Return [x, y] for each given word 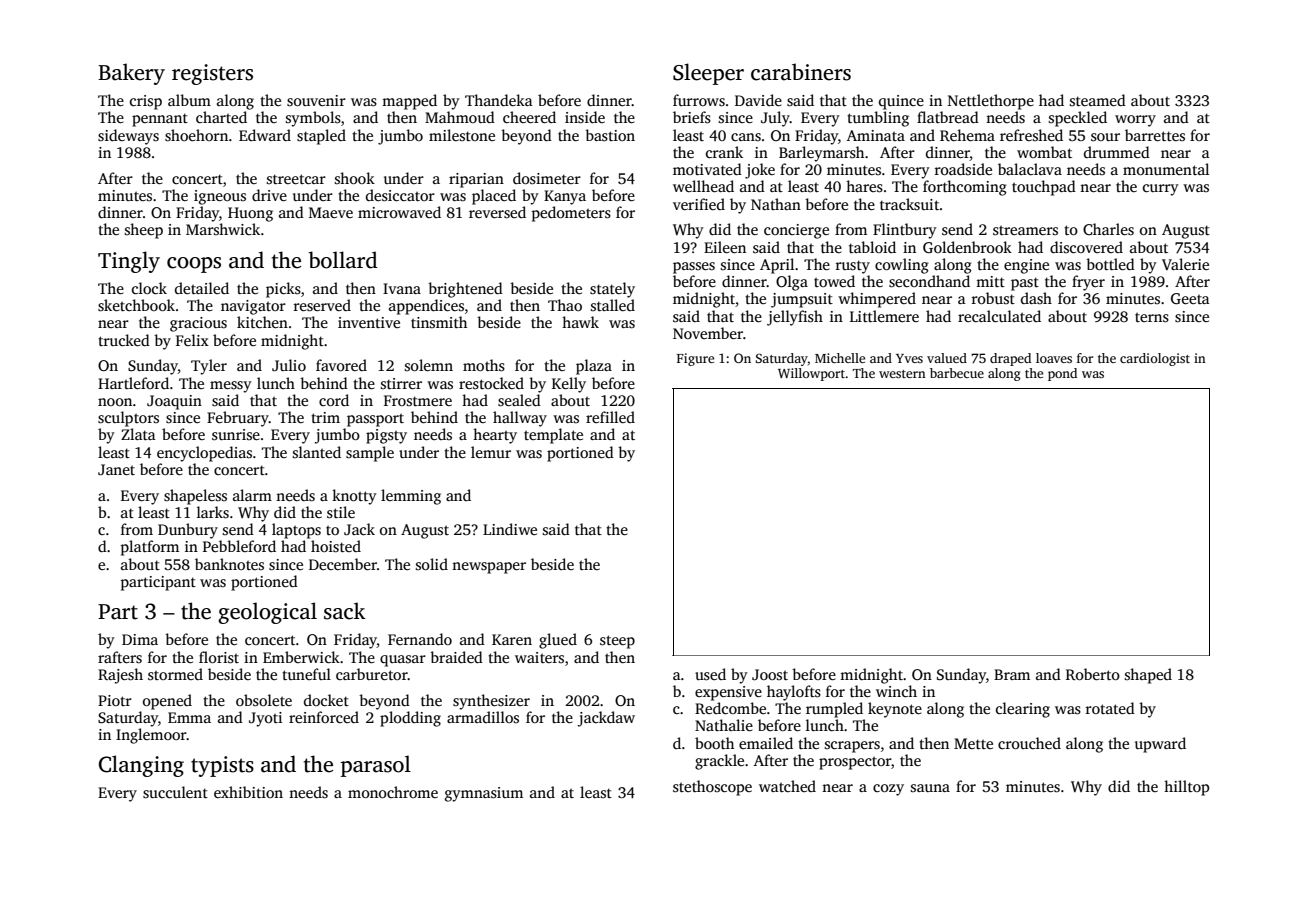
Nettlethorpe [991, 102]
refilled [610, 417]
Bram [1012, 674]
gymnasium [484, 794]
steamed [1098, 100]
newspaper [489, 568]
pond [1062, 374]
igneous [220, 197]
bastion [610, 135]
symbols [313, 119]
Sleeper [708, 74]
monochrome [393, 792]
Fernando [420, 639]
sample [370, 454]
